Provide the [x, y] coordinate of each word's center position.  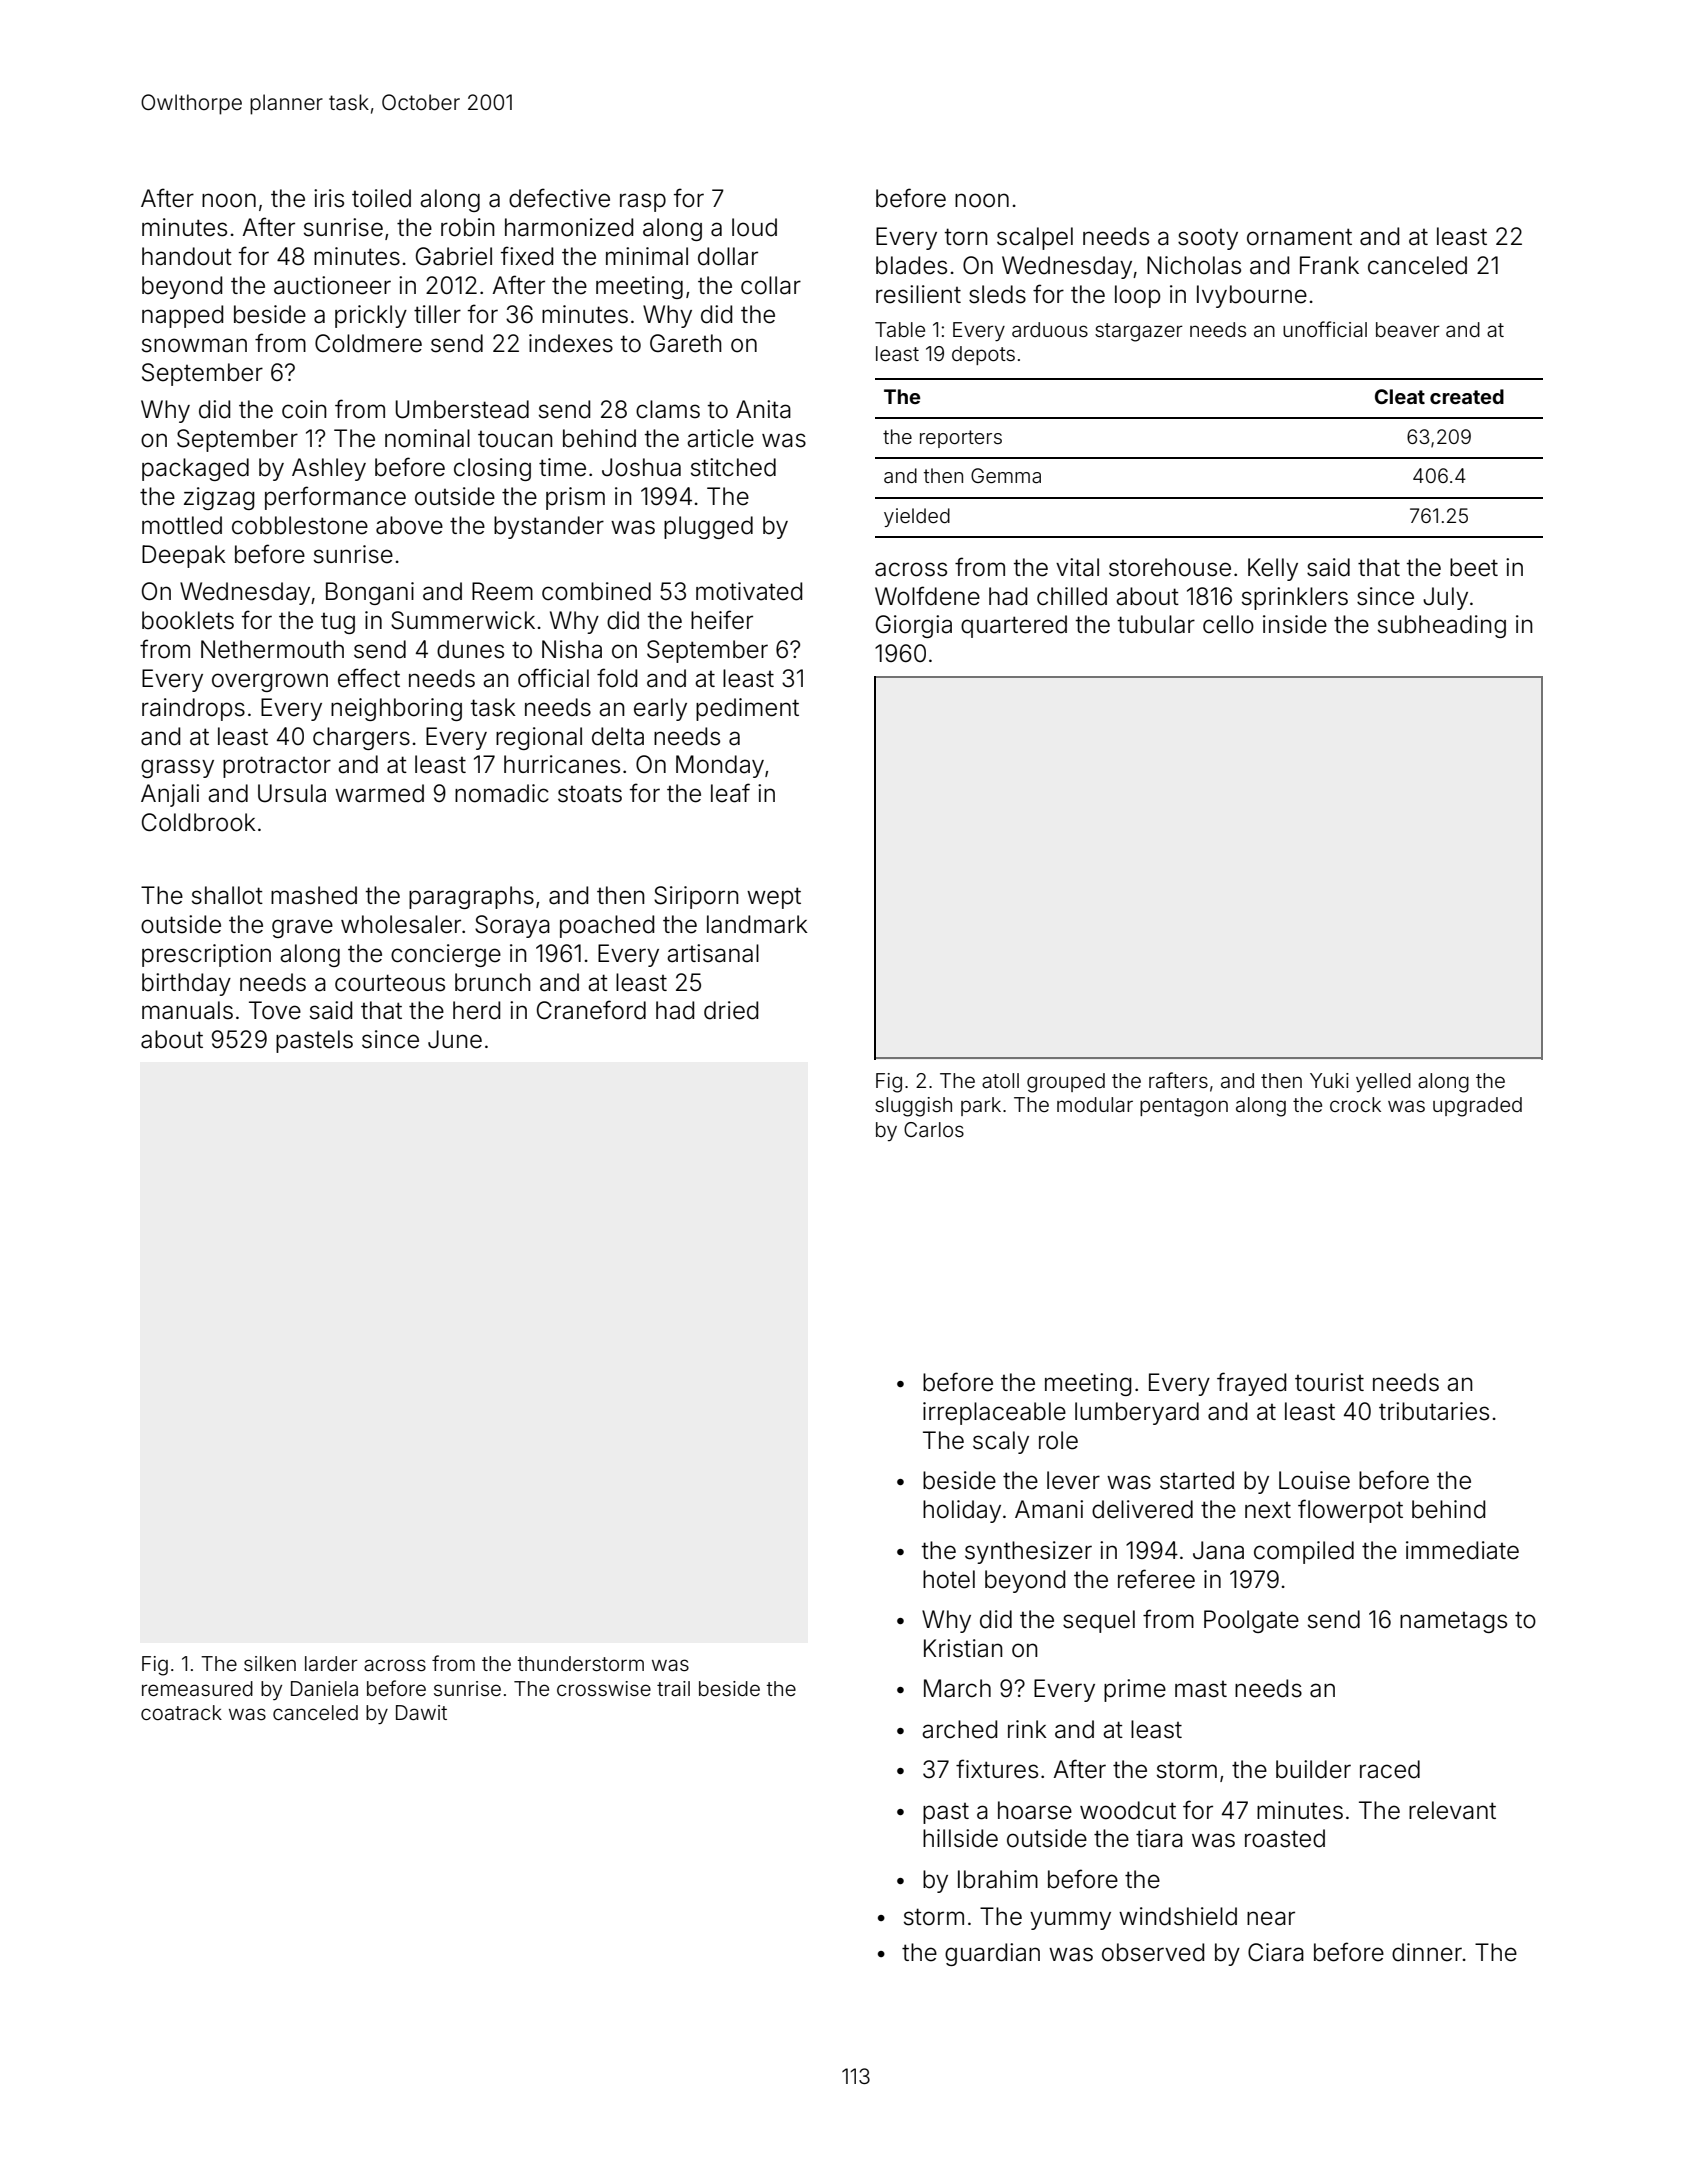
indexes [571, 343]
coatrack [181, 1712]
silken [270, 1663]
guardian [992, 1954]
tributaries [1434, 1411]
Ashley [329, 469]
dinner [1427, 1952]
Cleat [1400, 396]
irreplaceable [994, 1413]
